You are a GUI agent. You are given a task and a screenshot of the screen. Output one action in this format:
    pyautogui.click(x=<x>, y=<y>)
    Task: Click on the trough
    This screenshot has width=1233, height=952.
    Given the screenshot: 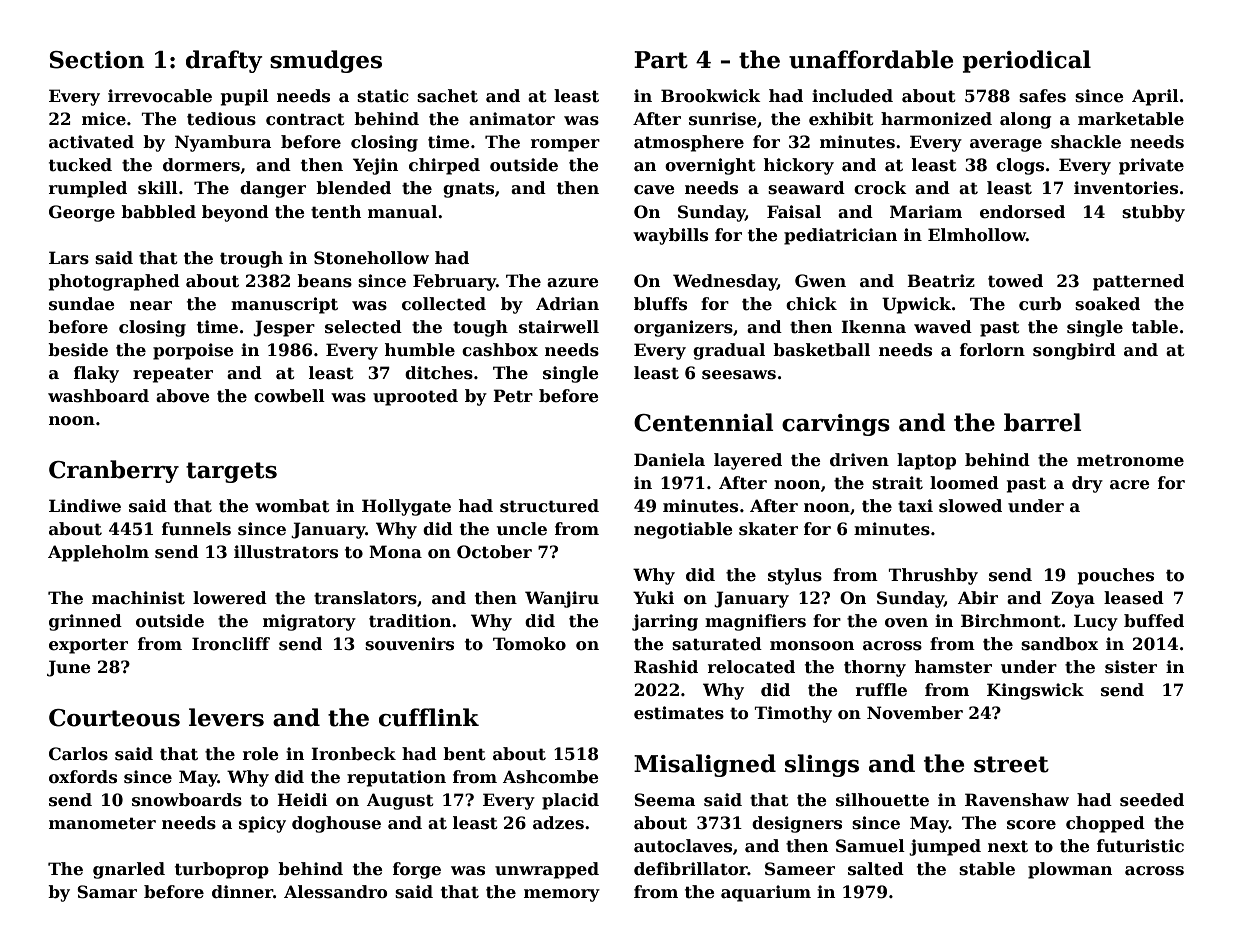 What is the action you would take?
    pyautogui.click(x=251, y=259)
